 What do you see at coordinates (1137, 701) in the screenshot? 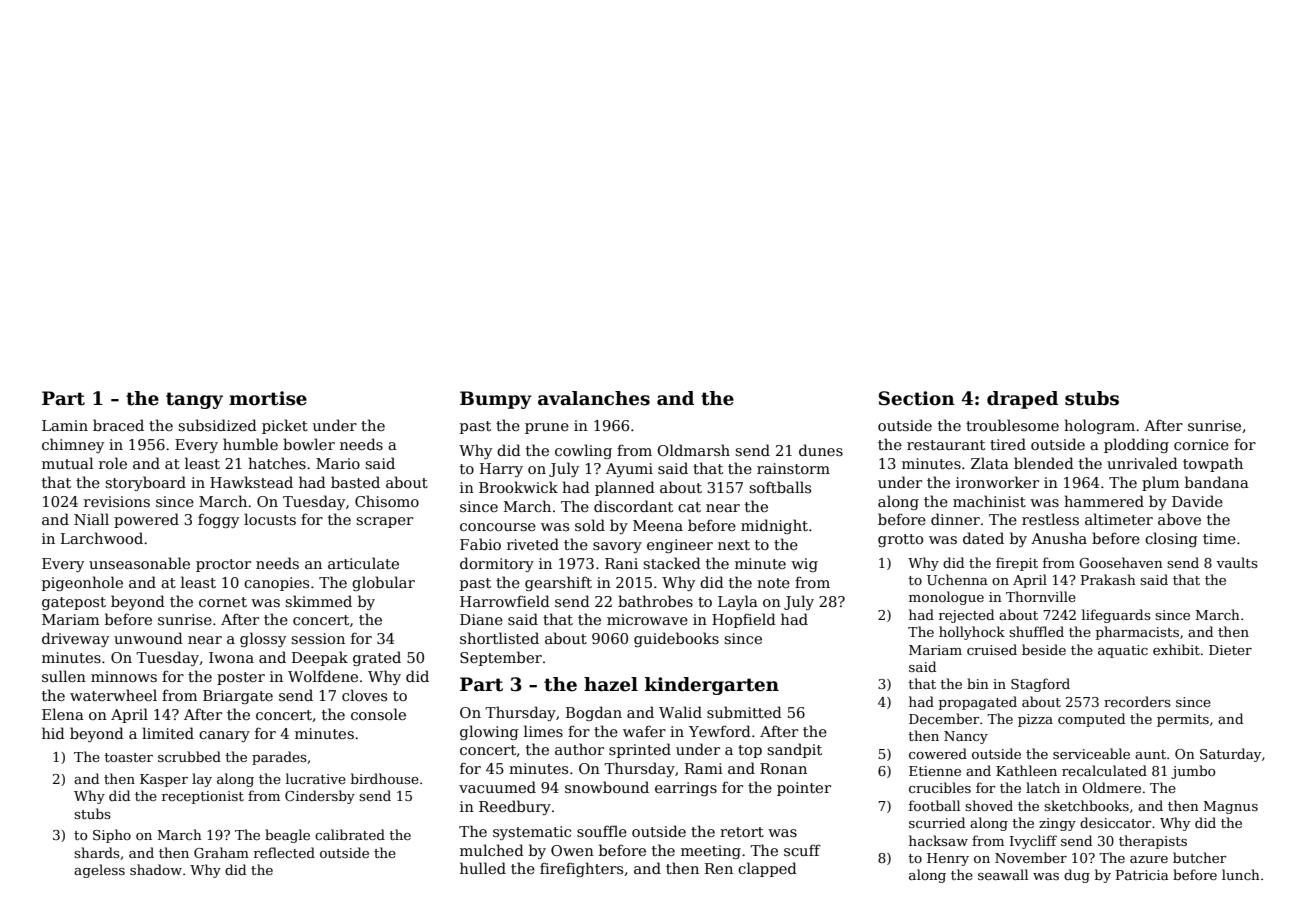
I see `recorders` at bounding box center [1137, 701].
